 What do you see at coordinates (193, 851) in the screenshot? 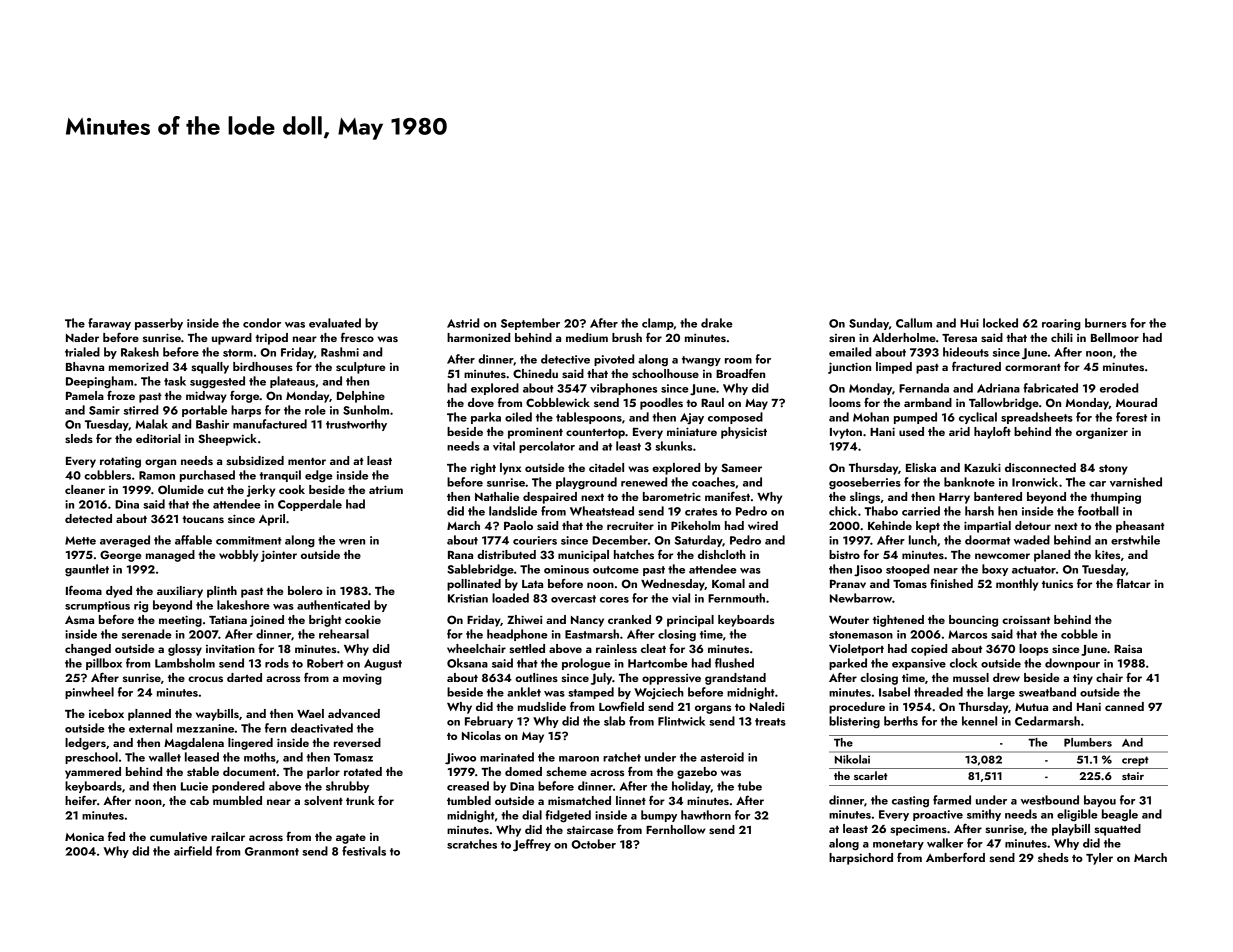
I see `airfield` at bounding box center [193, 851].
